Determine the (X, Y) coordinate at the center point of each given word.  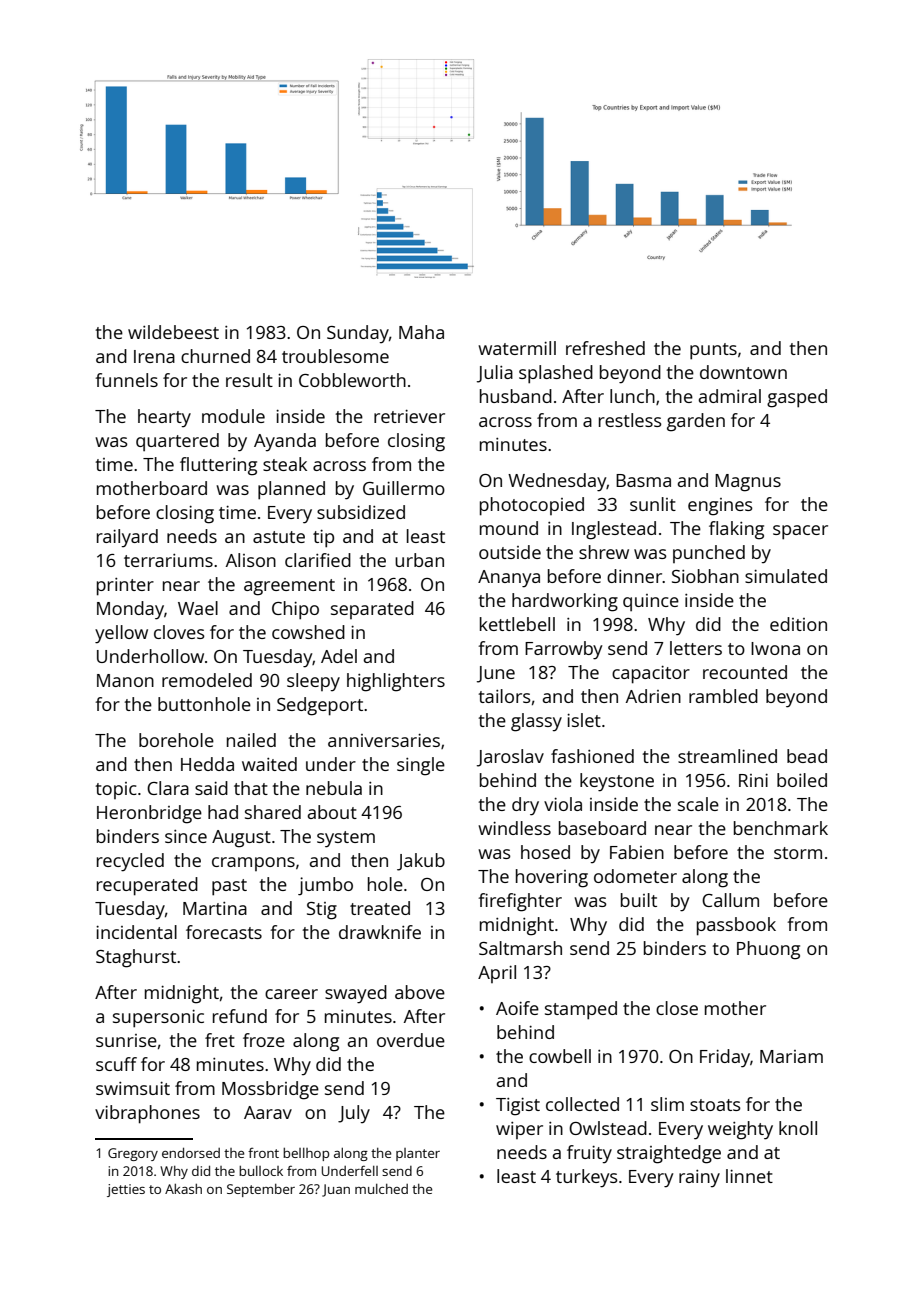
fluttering (218, 466)
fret (220, 1040)
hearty (164, 418)
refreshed (605, 348)
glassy (536, 722)
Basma (643, 480)
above (420, 992)
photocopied (532, 506)
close (677, 1008)
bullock (261, 1171)
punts (713, 351)
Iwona (775, 648)
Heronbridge (149, 814)
